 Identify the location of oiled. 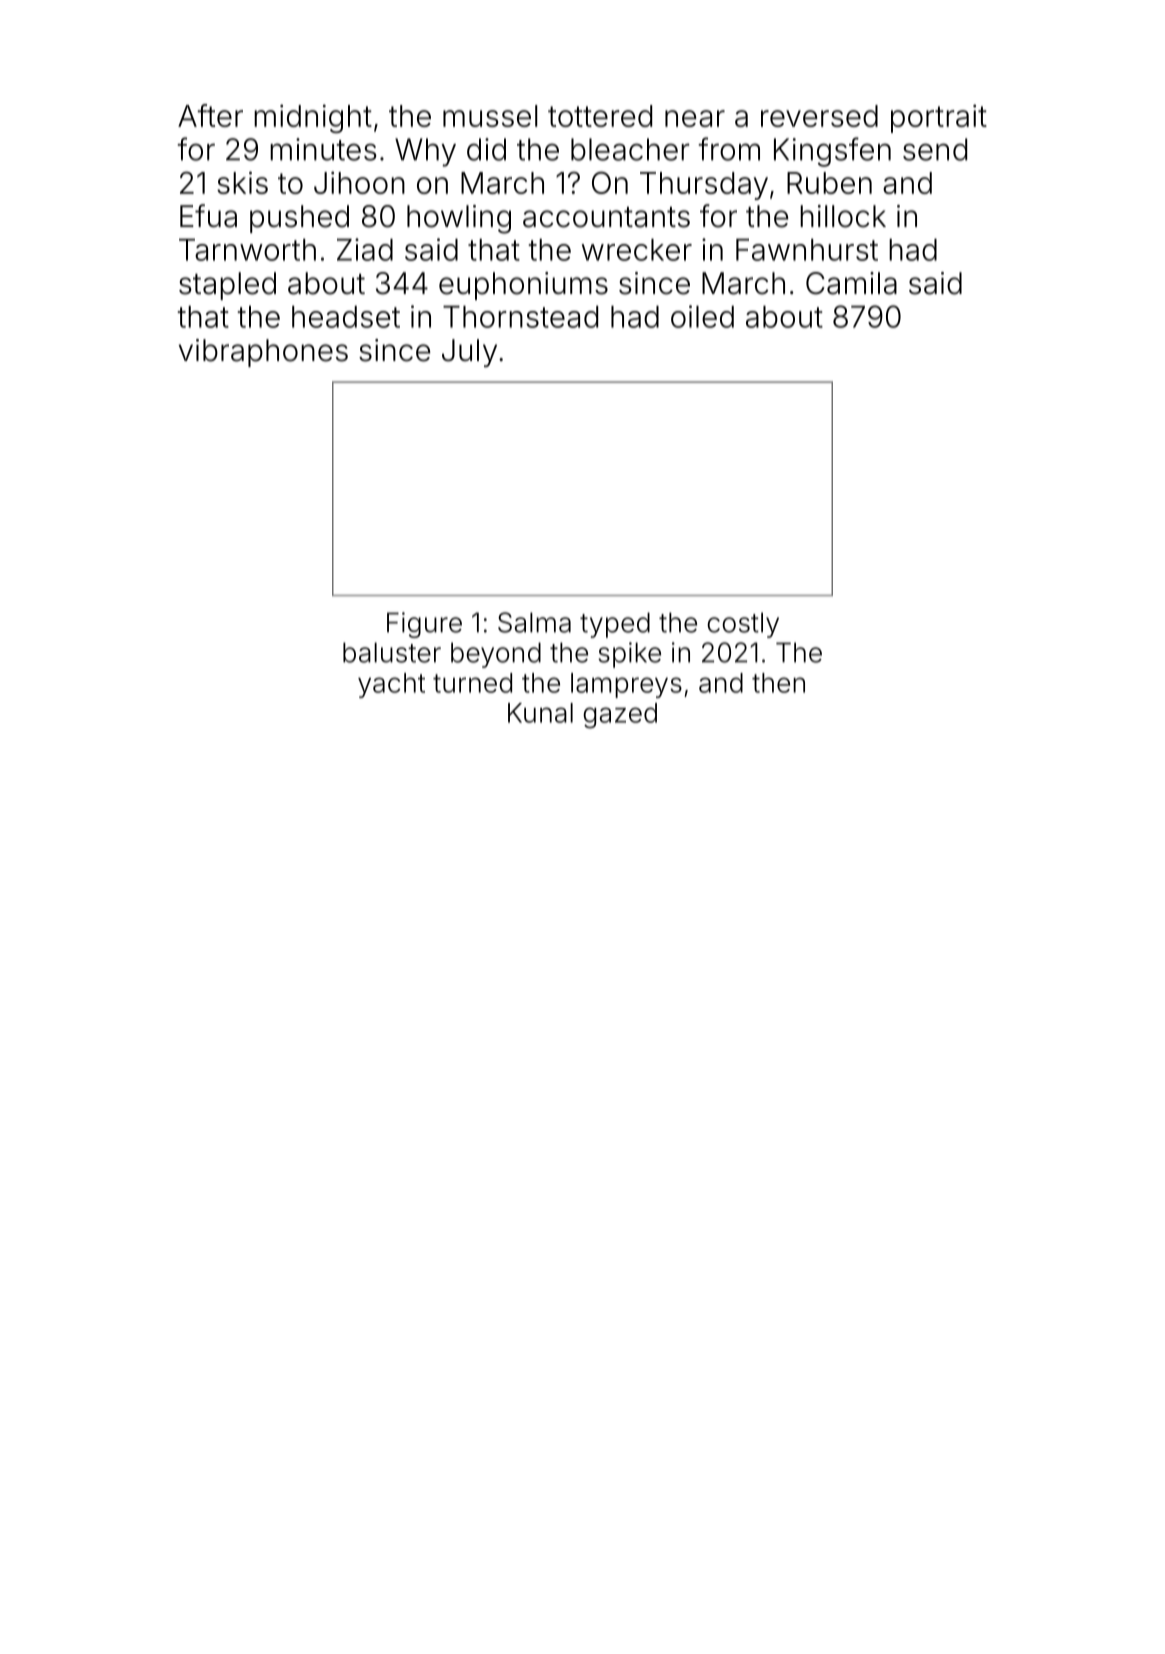
(702, 316).
